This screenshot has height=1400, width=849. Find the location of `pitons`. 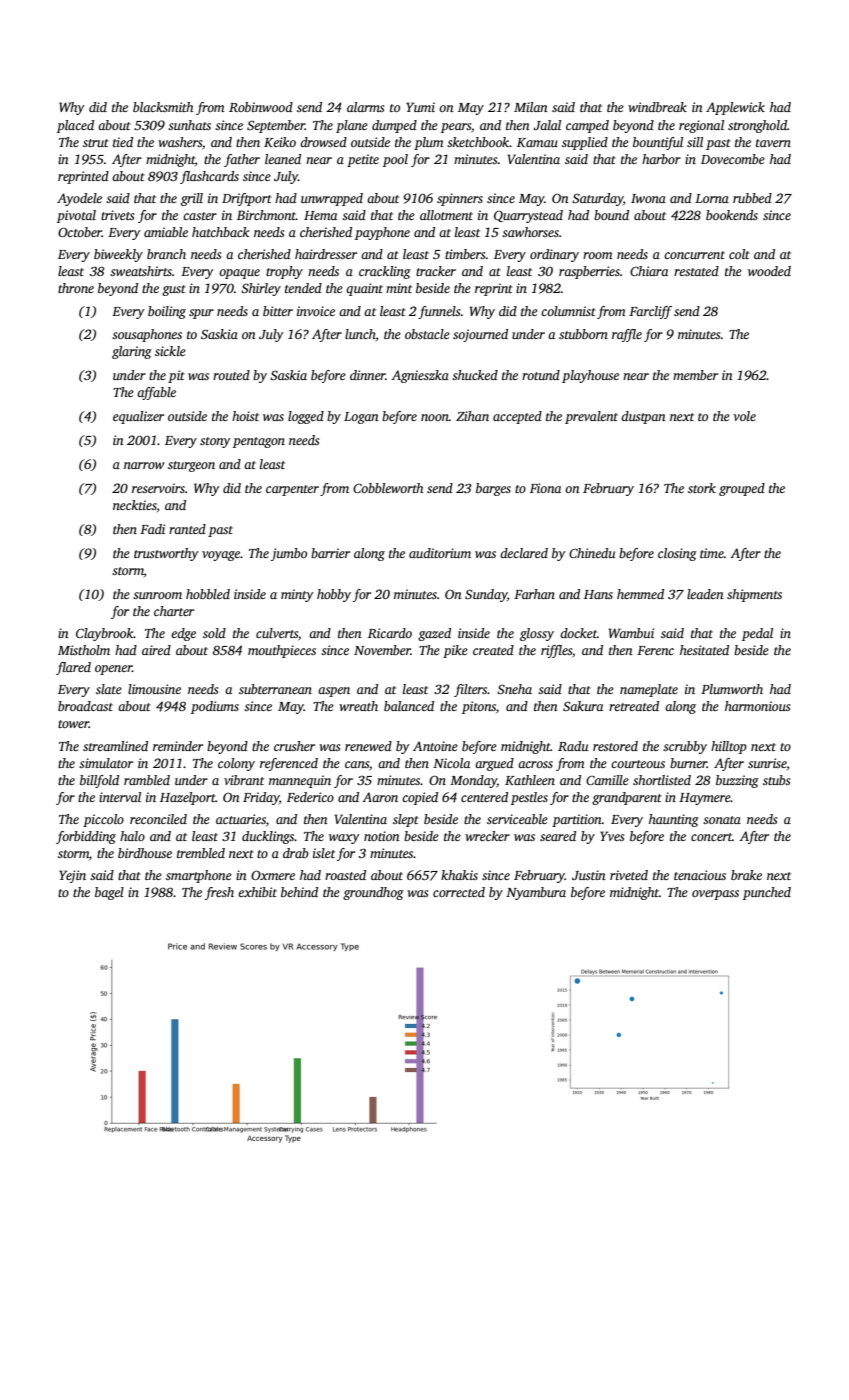

pitons is located at coordinates (479, 707).
